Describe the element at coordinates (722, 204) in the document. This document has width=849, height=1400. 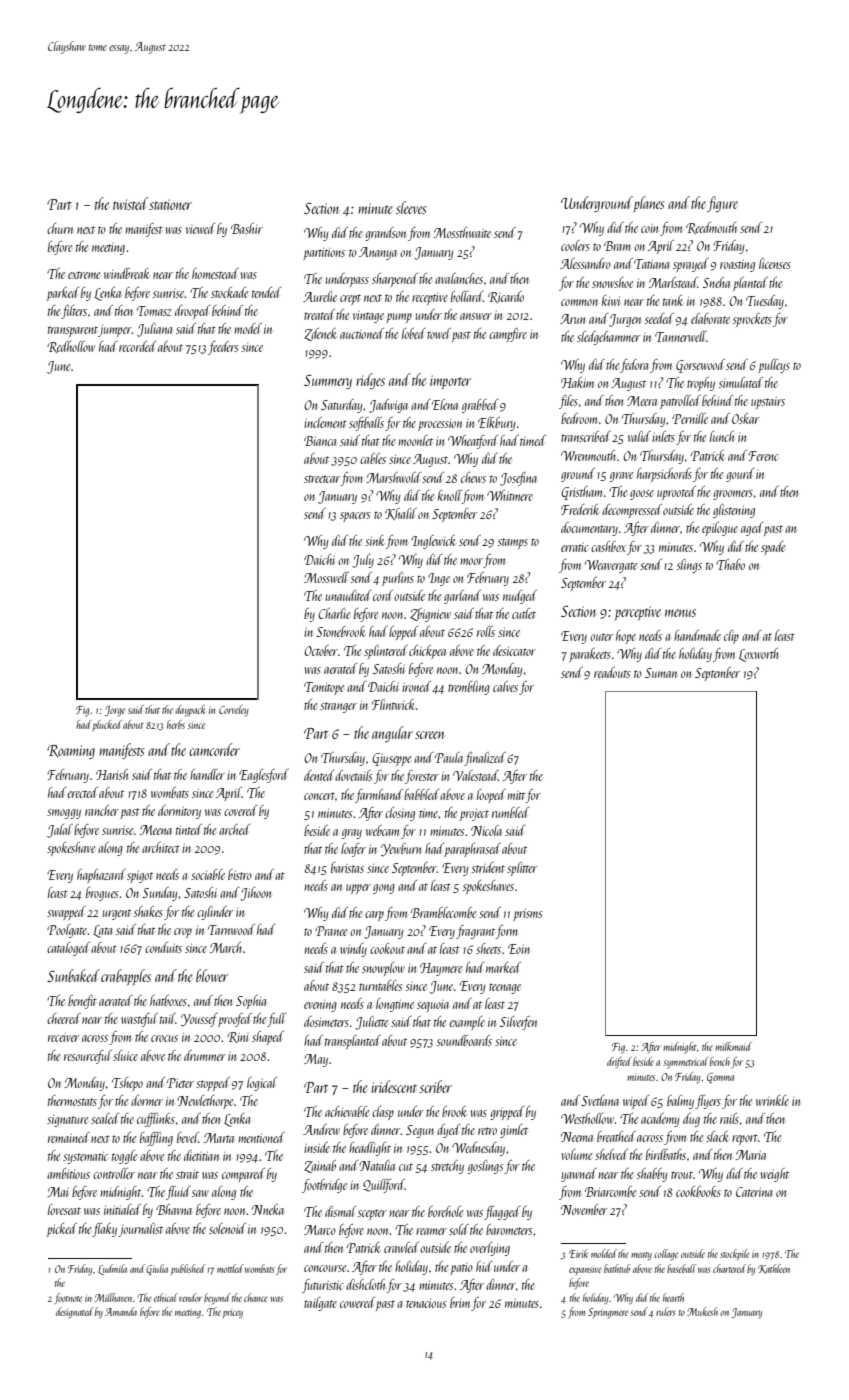
I see `figure` at that location.
